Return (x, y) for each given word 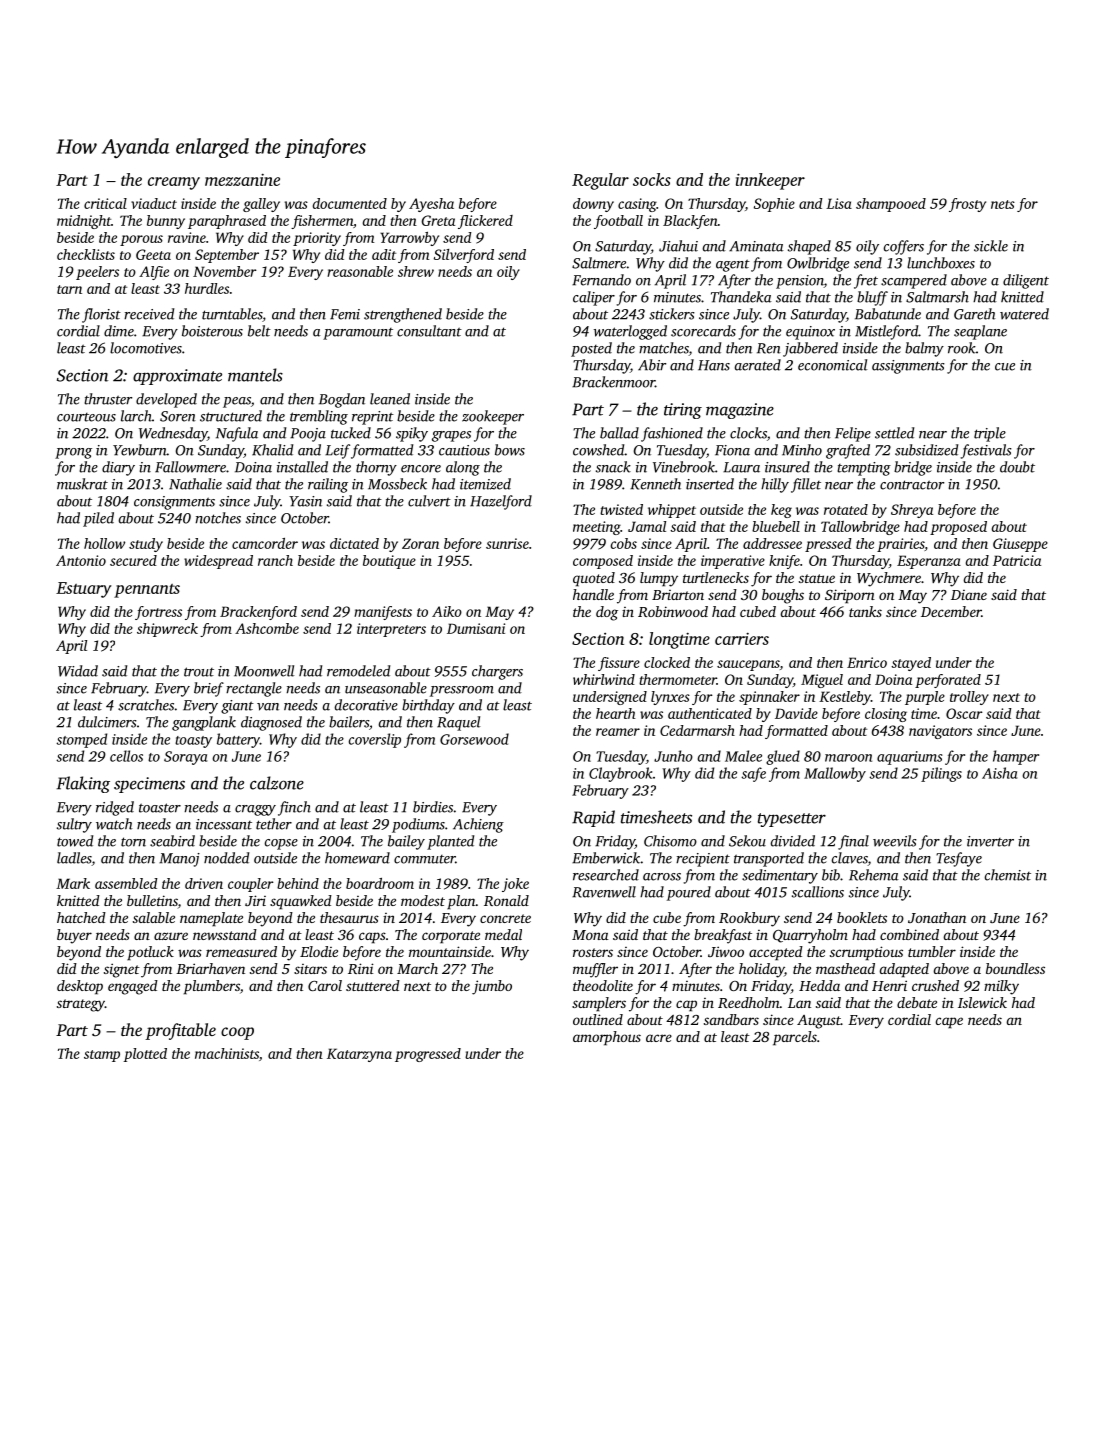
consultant (429, 331)
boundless (1015, 968)
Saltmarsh (937, 297)
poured (689, 893)
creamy (174, 183)
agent (733, 265)
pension (800, 282)
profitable (180, 1031)
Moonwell (264, 671)
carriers (742, 639)
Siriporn (850, 596)
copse (281, 844)
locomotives (146, 348)
